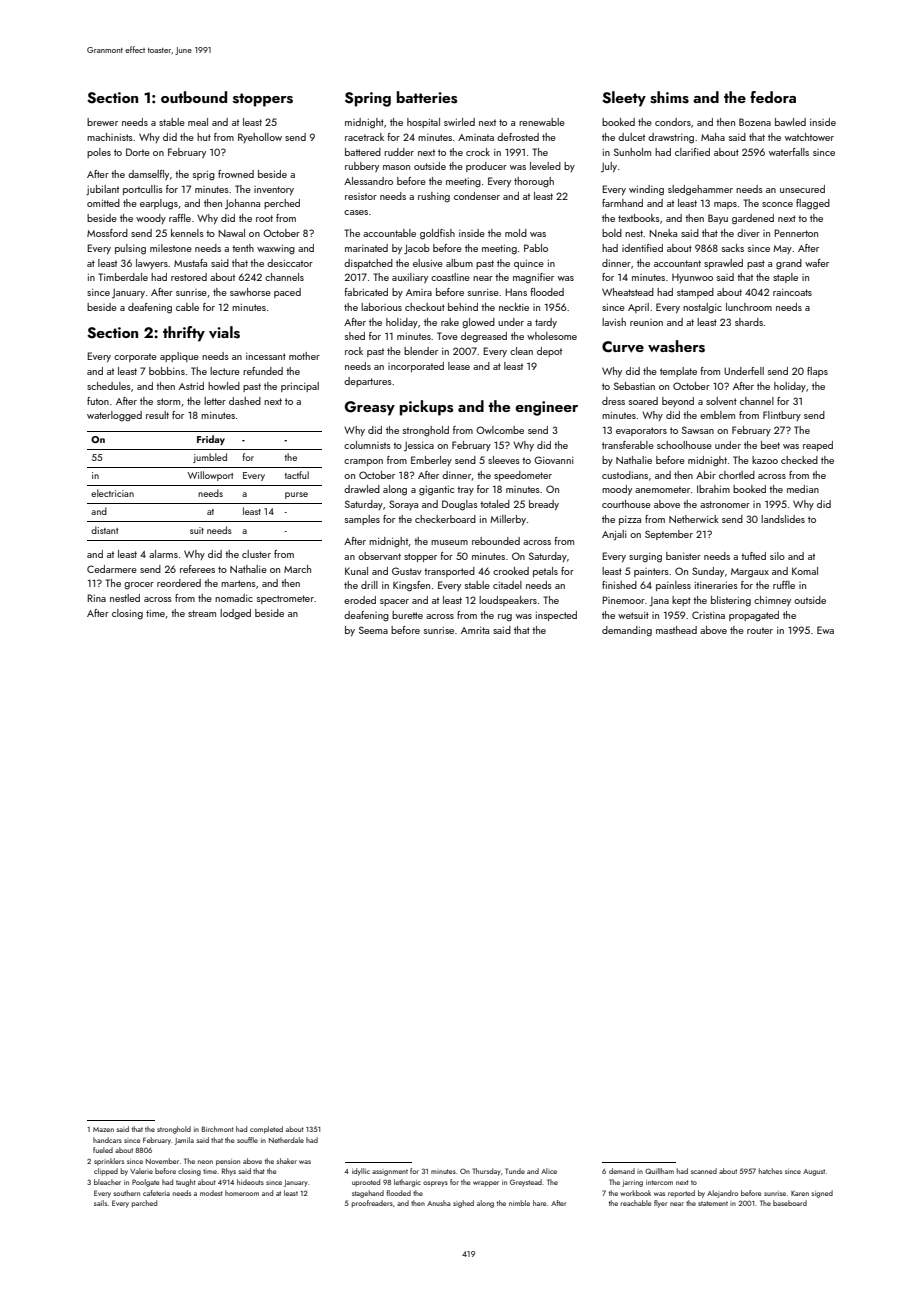 The width and height of the document is (924, 1308). Describe the element at coordinates (659, 1171) in the document. I see `Quillham` at that location.
